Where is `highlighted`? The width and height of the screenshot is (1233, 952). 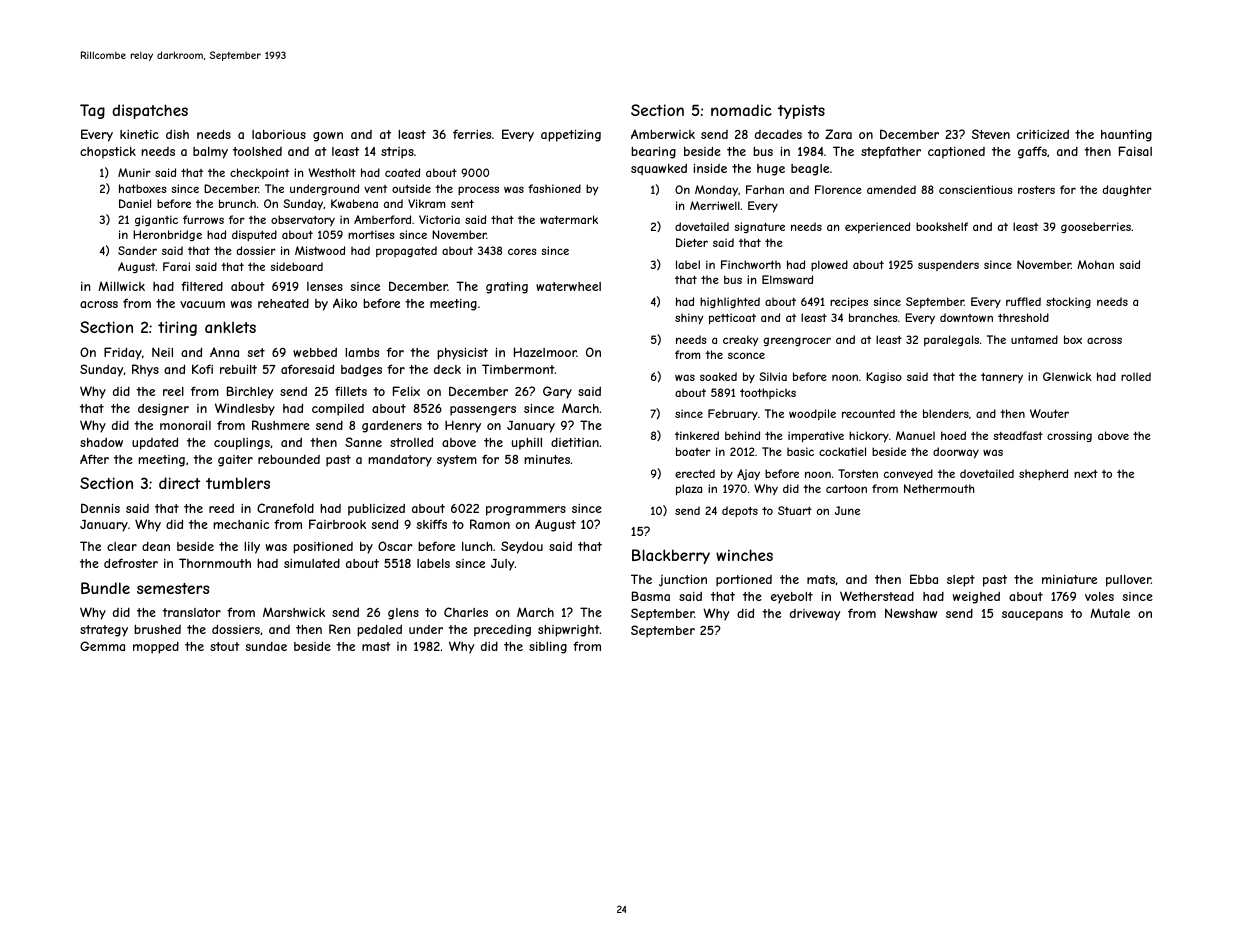 highlighted is located at coordinates (730, 302).
